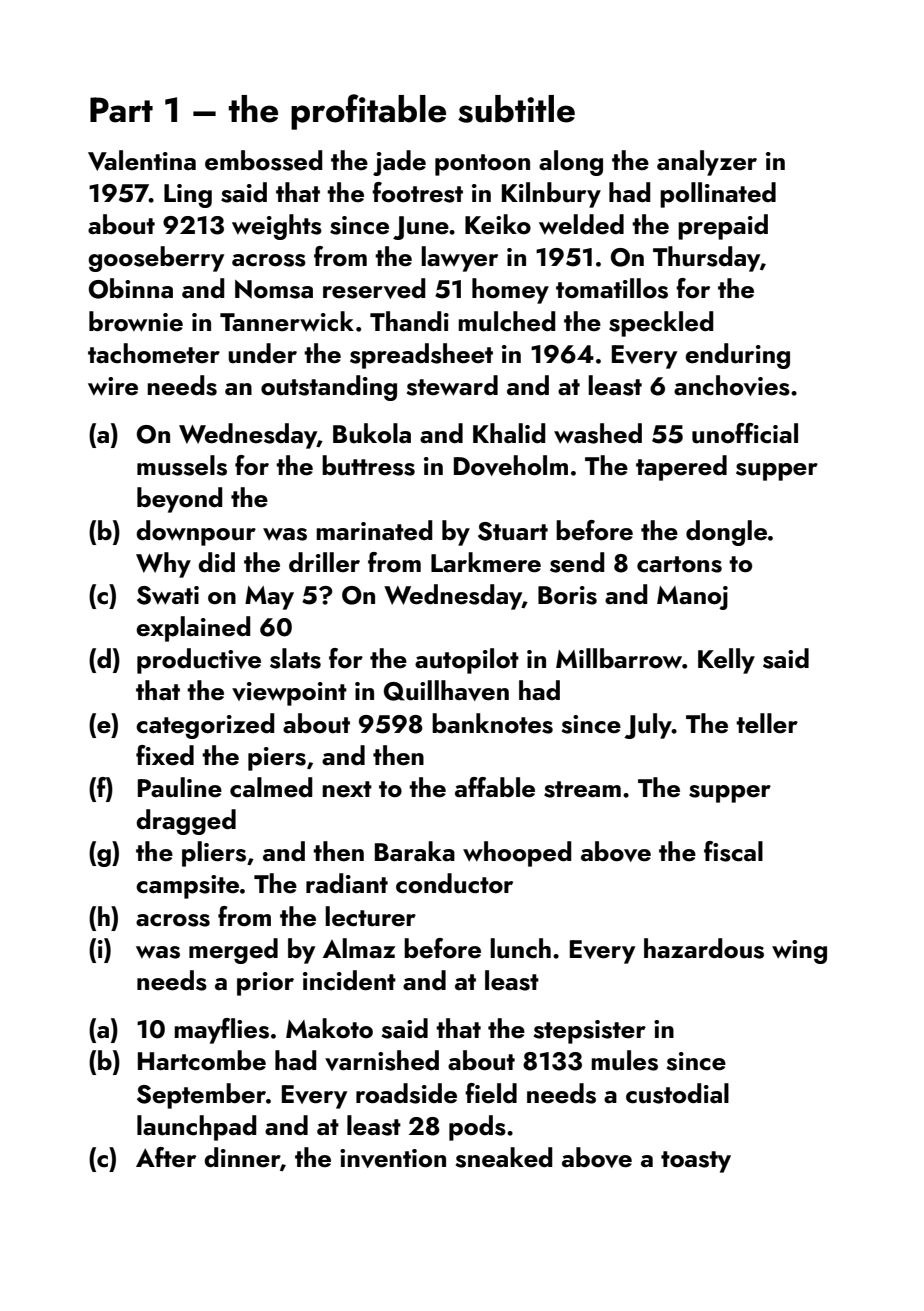 This screenshot has height=1311, width=924. I want to click on along, so click(571, 163).
